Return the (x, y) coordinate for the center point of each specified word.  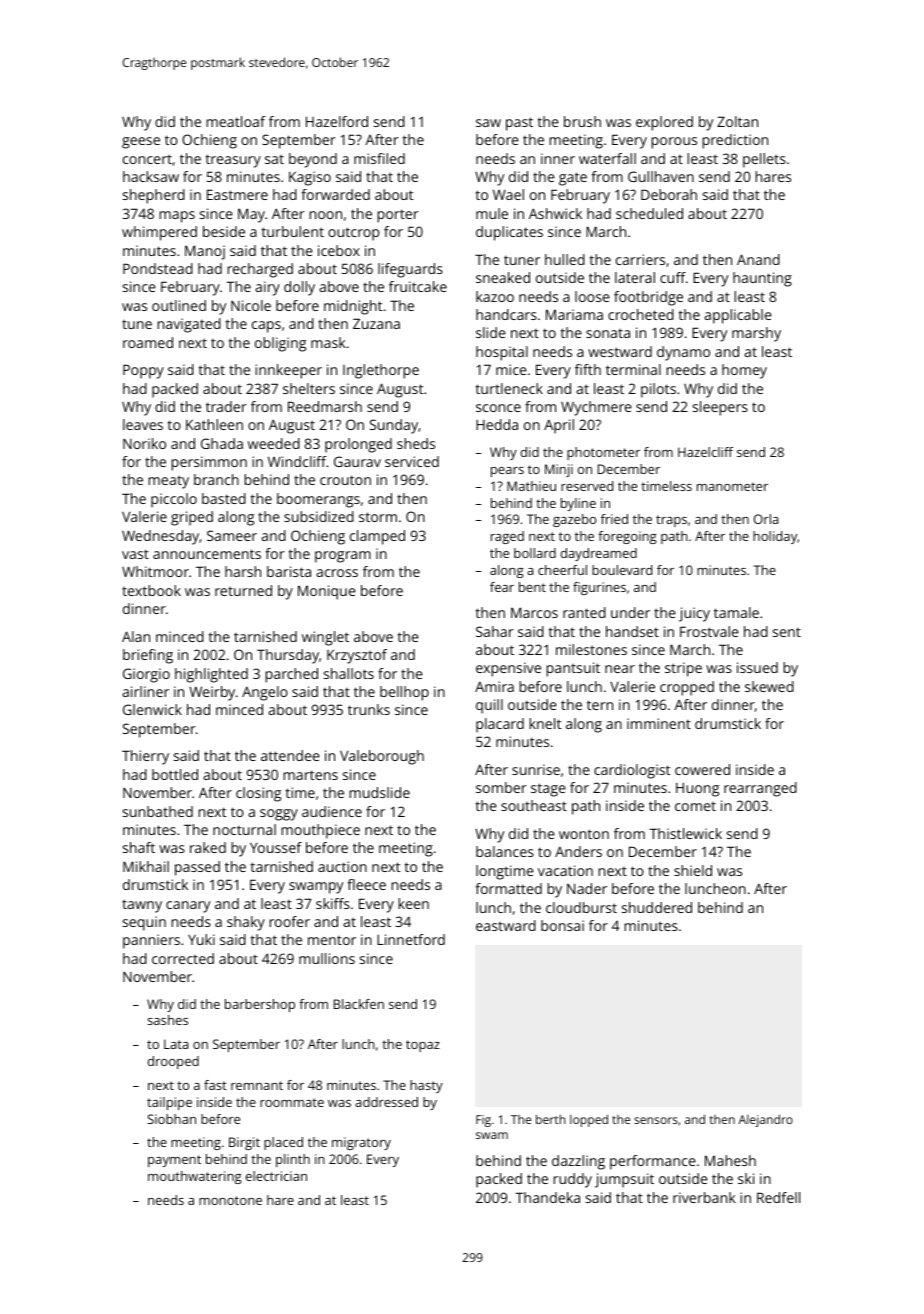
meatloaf (236, 121)
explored (664, 123)
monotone (230, 1200)
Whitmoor (155, 571)
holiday (775, 537)
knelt (545, 723)
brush (582, 121)
